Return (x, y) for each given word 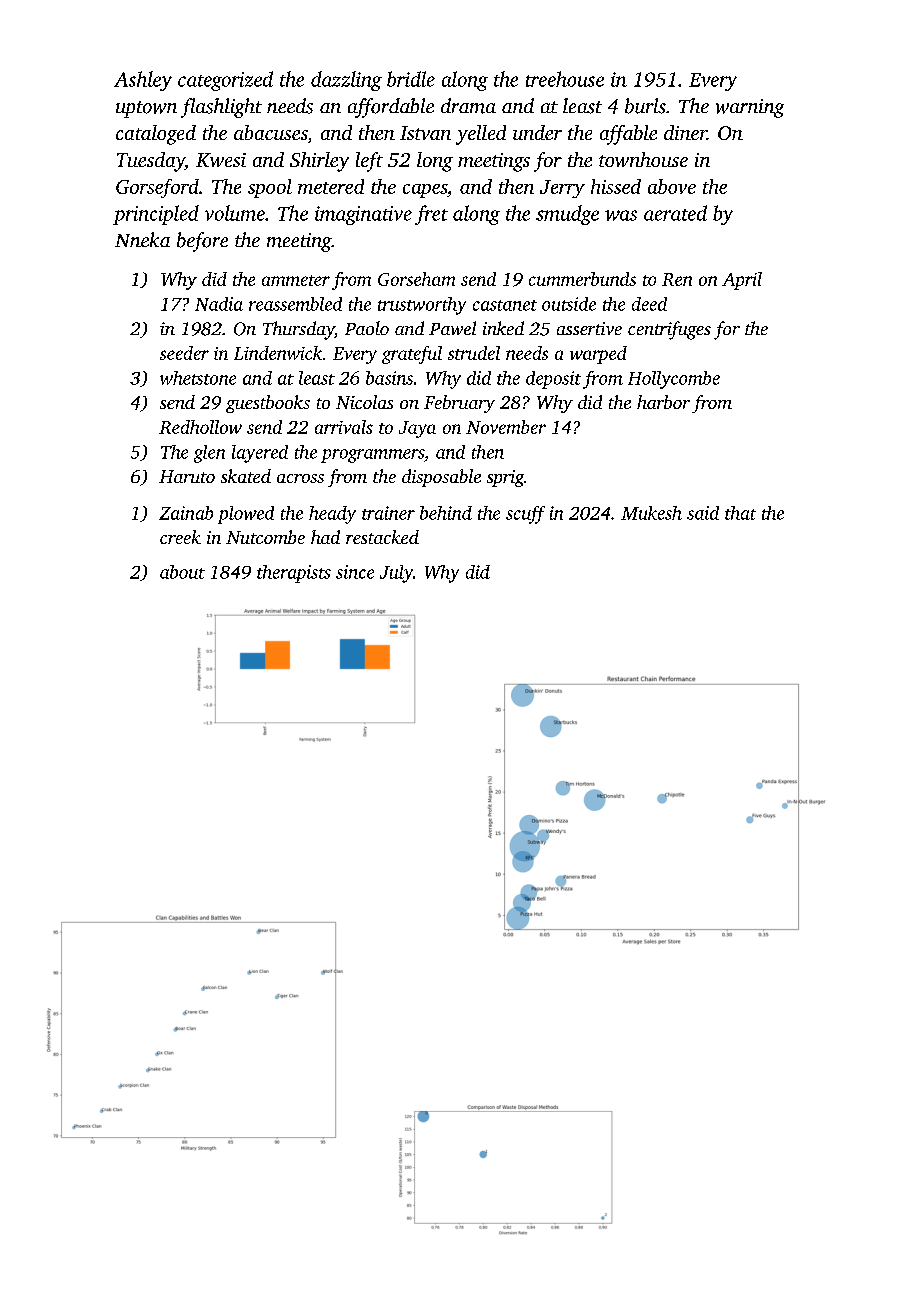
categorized (225, 81)
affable (628, 135)
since (355, 572)
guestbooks (268, 404)
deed (649, 304)
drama (468, 106)
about (182, 572)
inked (503, 328)
